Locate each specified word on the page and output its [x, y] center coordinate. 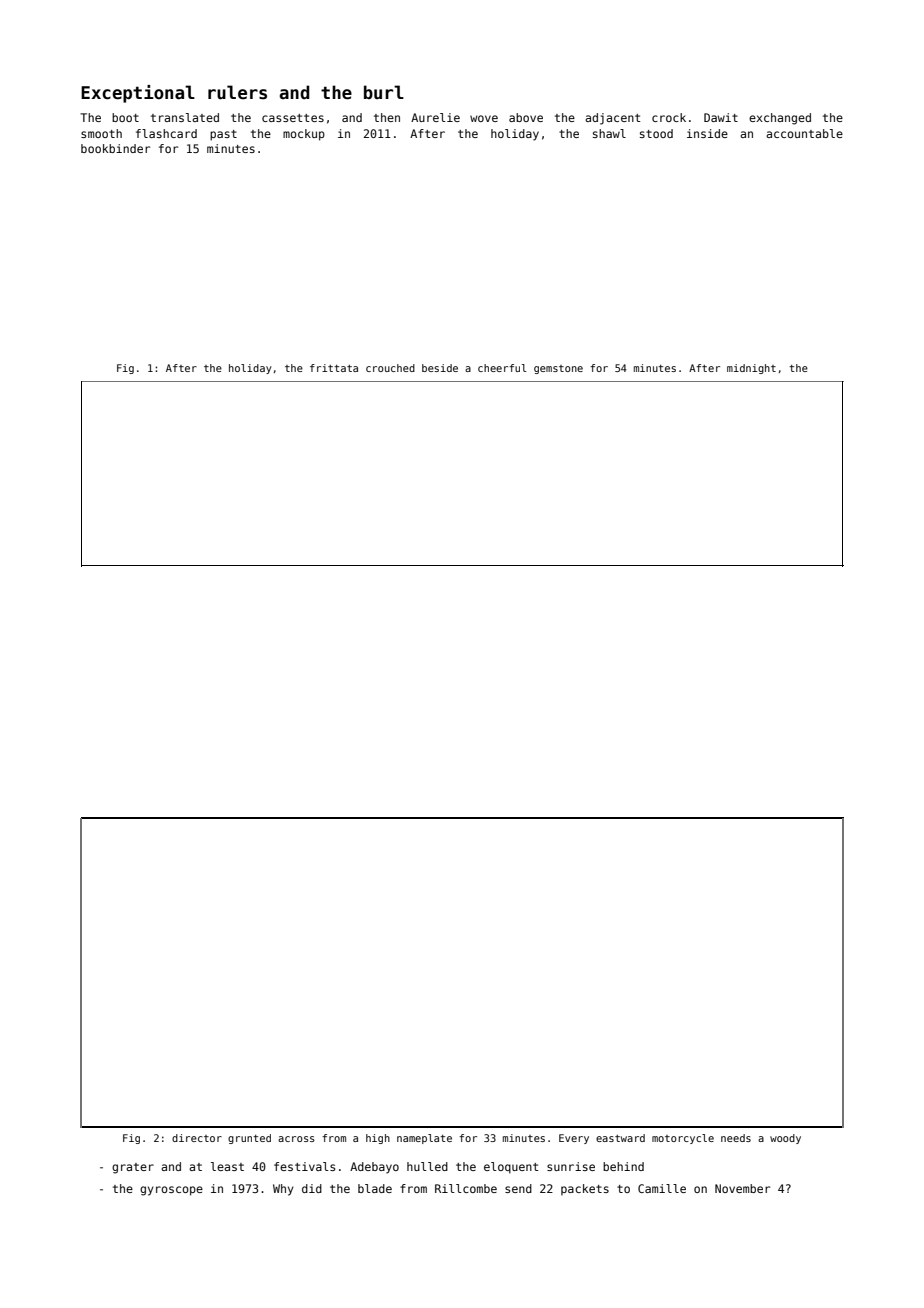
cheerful [502, 368]
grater [133, 1168]
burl [384, 92]
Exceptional [138, 94]
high [378, 1139]
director [197, 1138]
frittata [334, 368]
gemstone [558, 369]
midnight [751, 369]
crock [669, 117]
